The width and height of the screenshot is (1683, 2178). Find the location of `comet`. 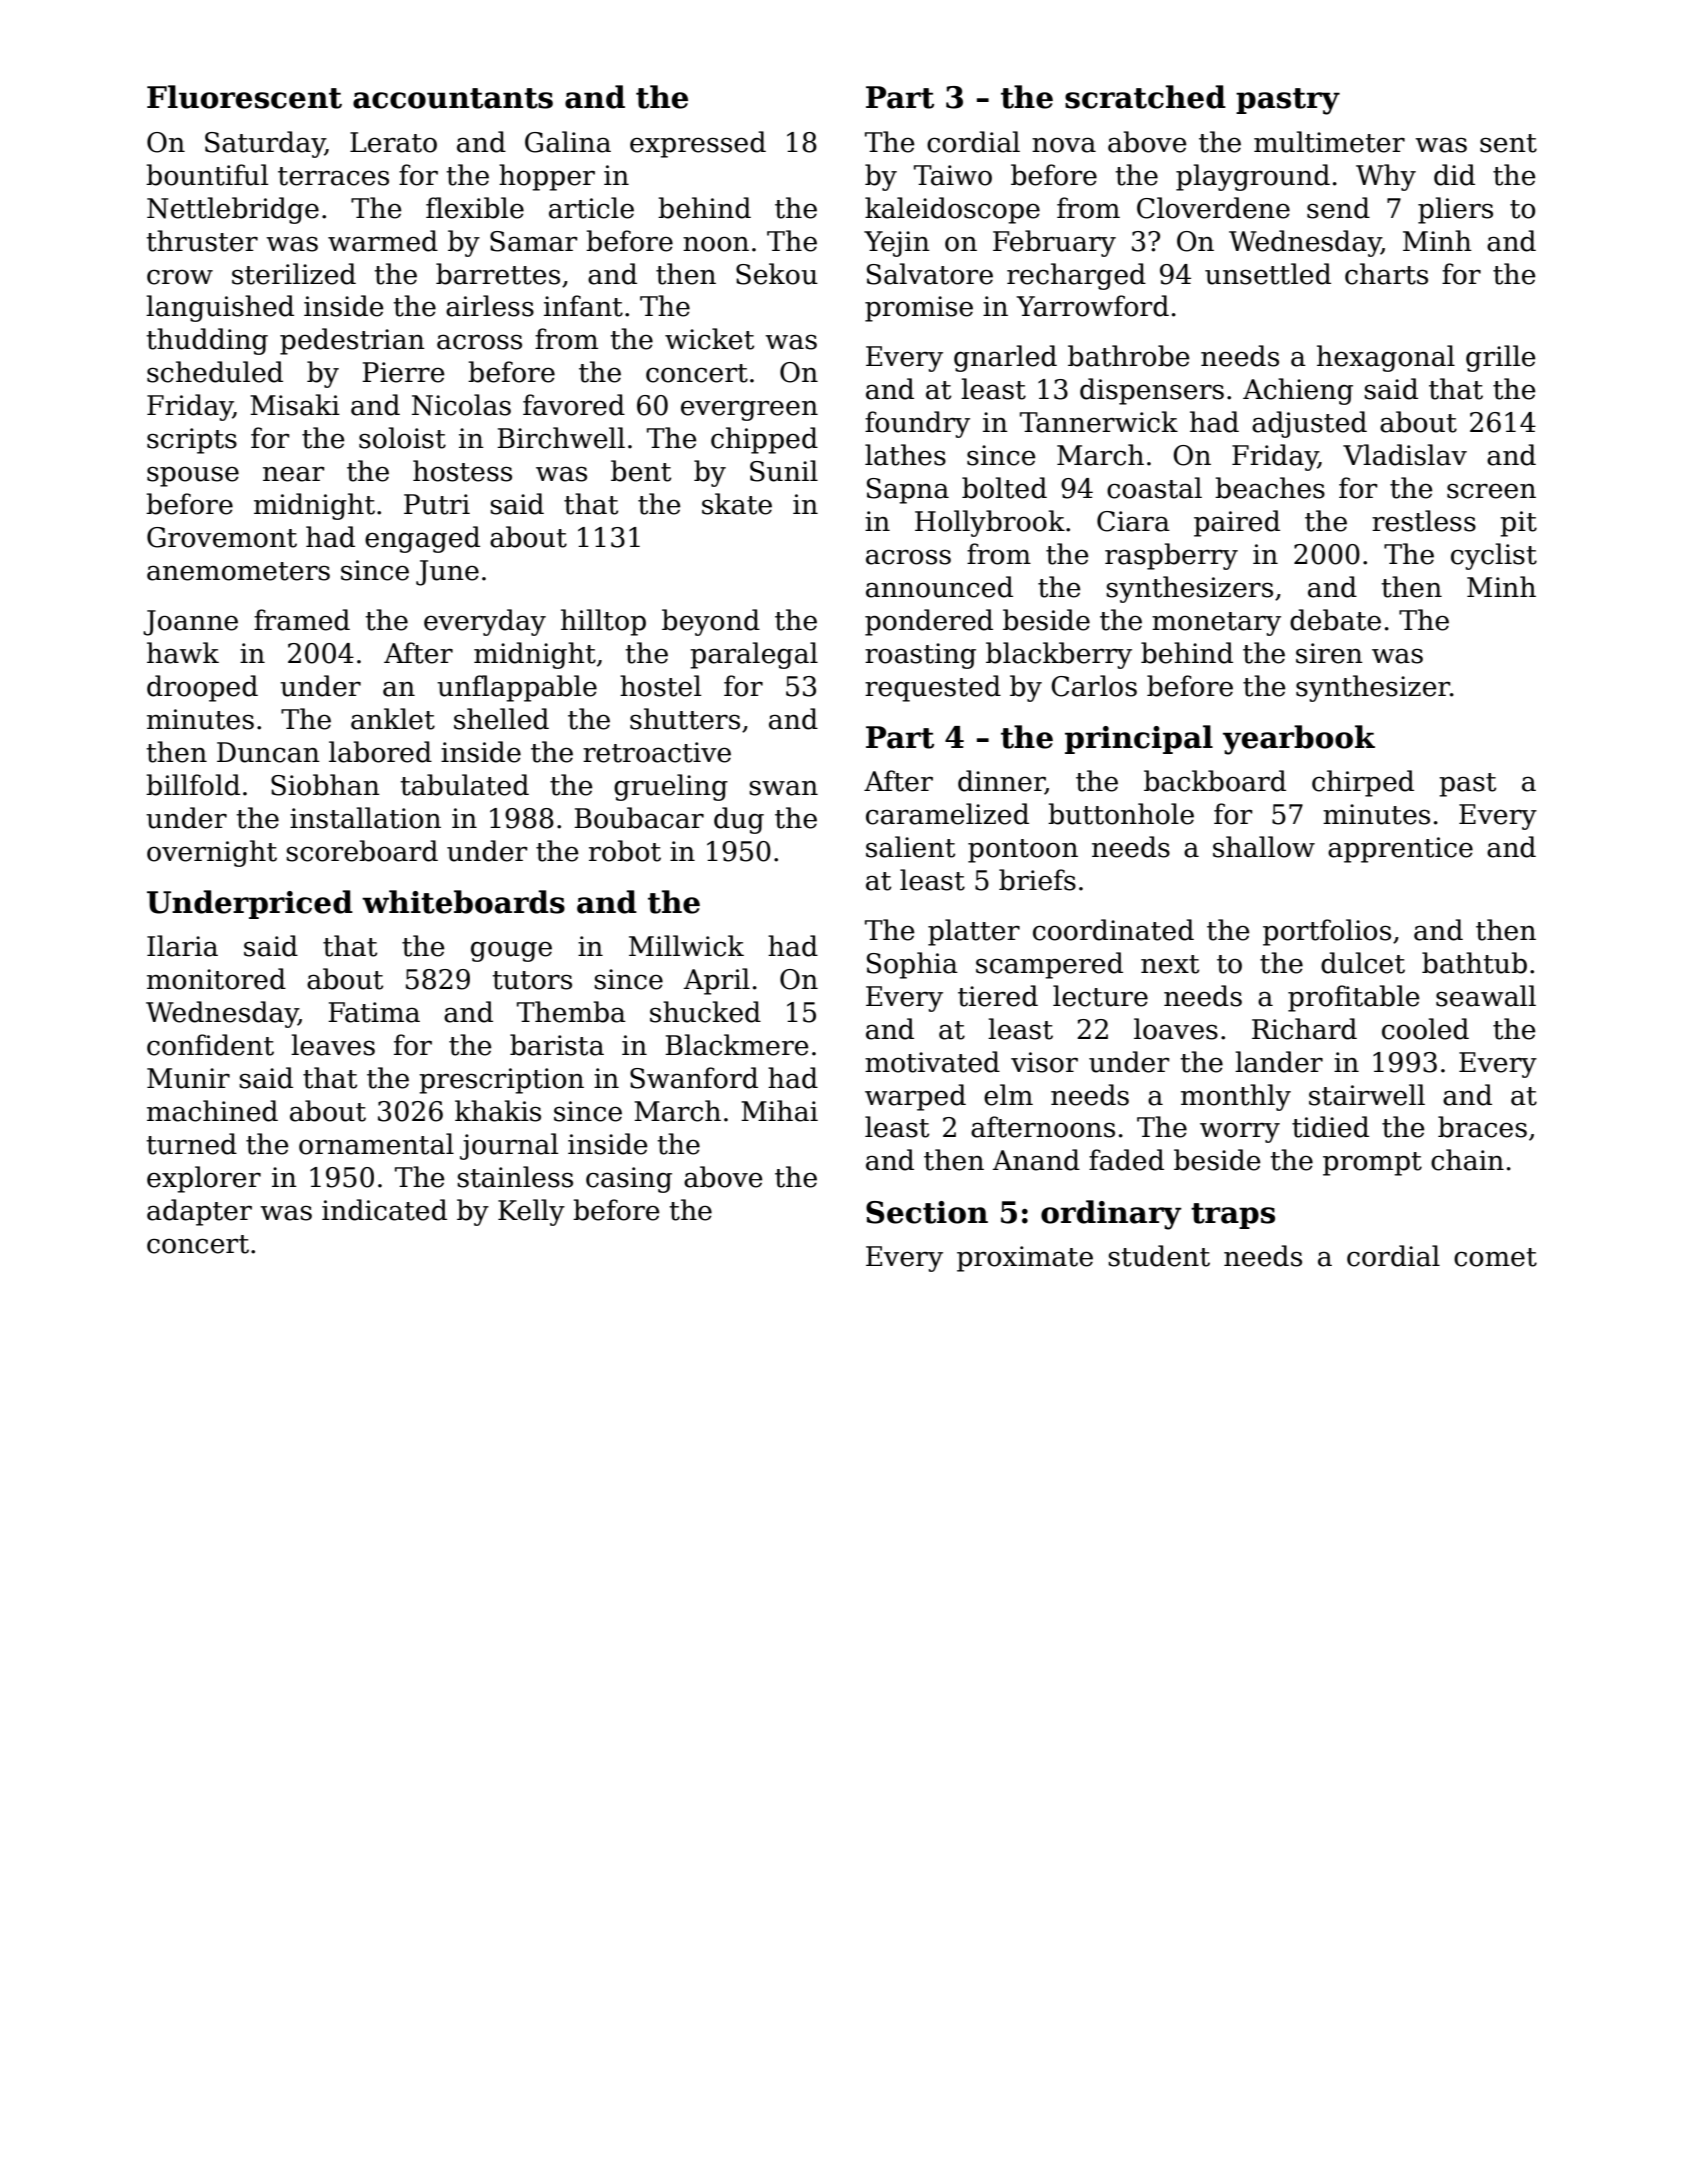

comet is located at coordinates (1495, 1257).
